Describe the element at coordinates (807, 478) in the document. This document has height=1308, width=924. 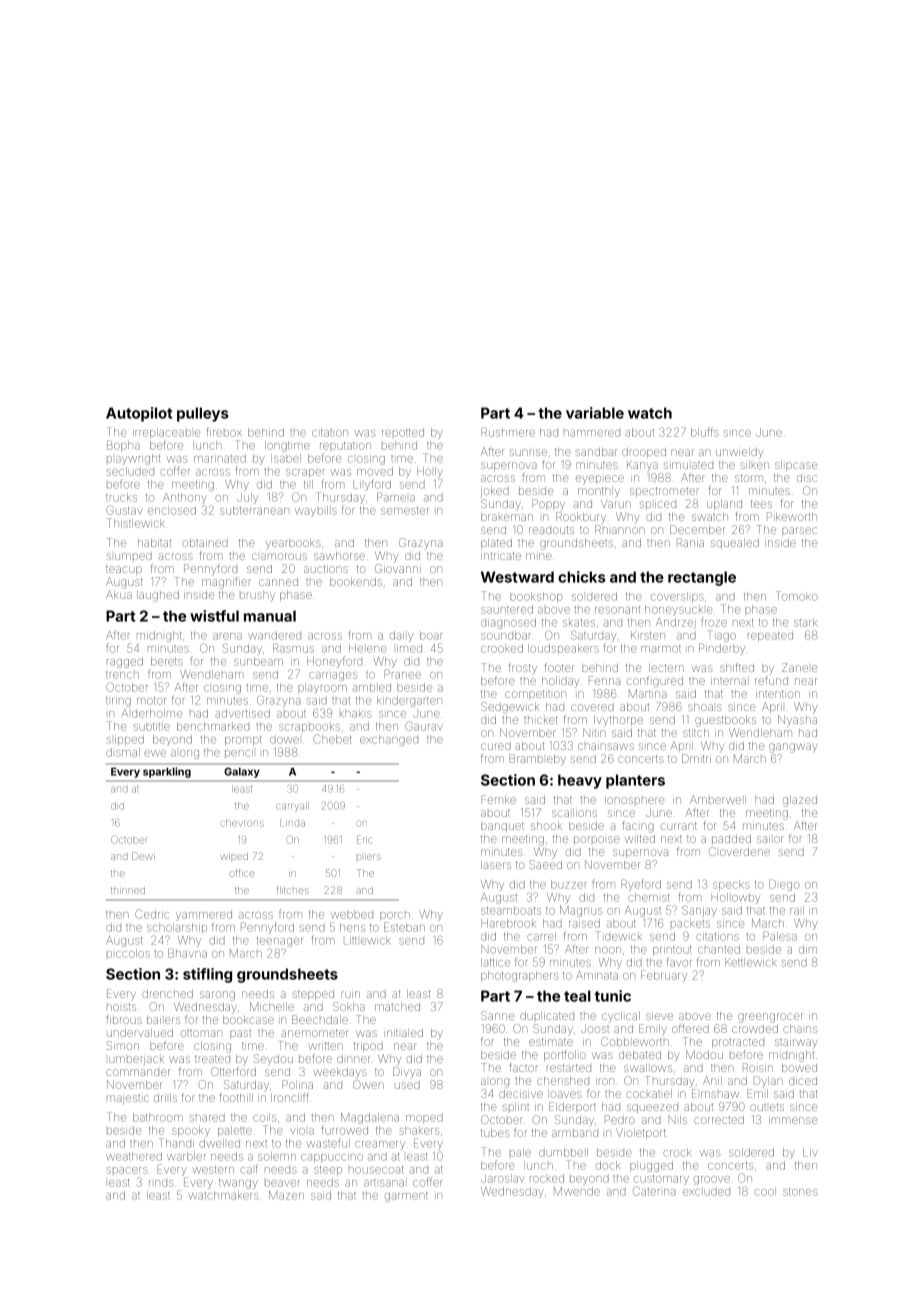
I see `disc` at that location.
